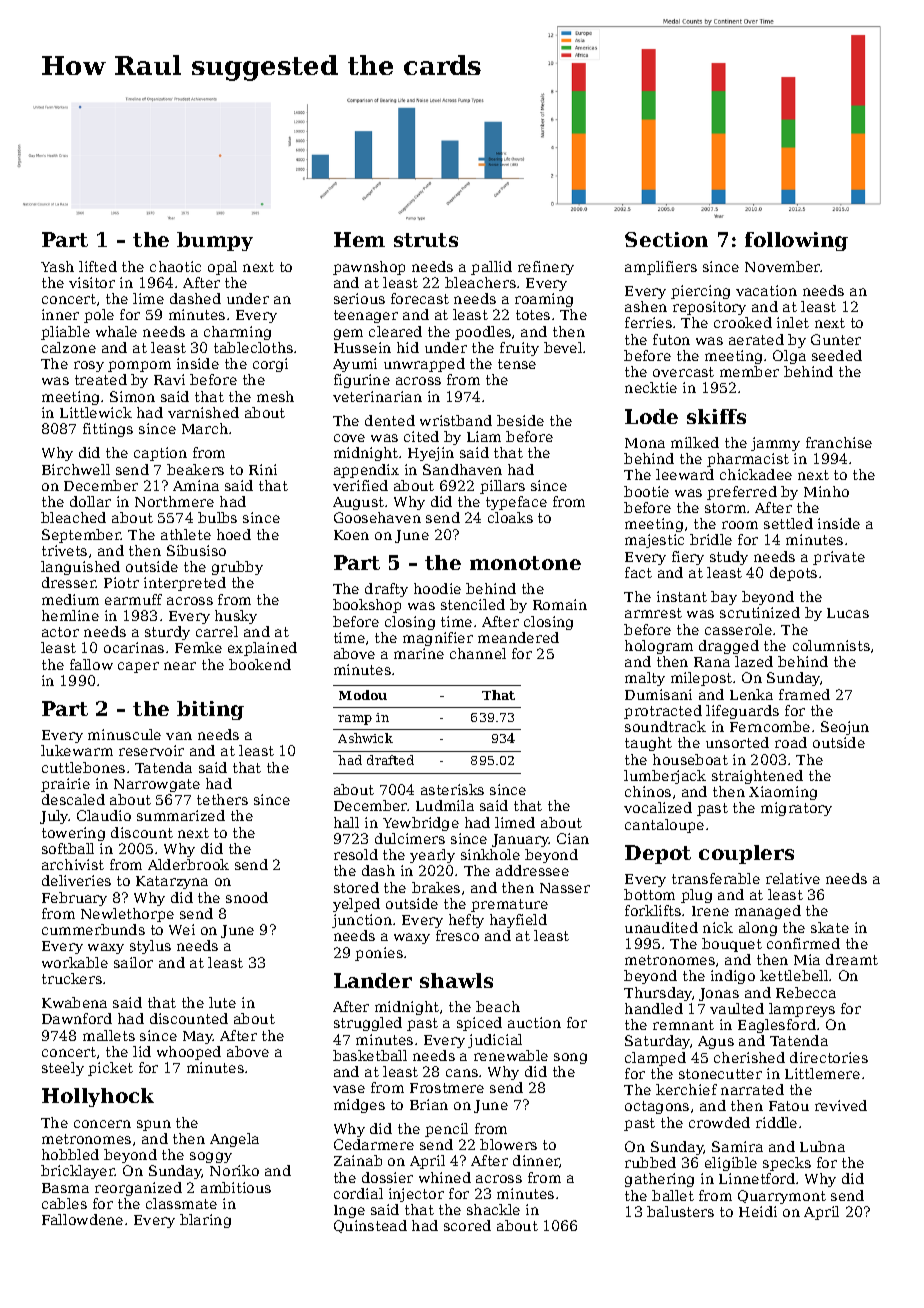 This image has width=924, height=1308. I want to click on kerchief, so click(686, 1089).
